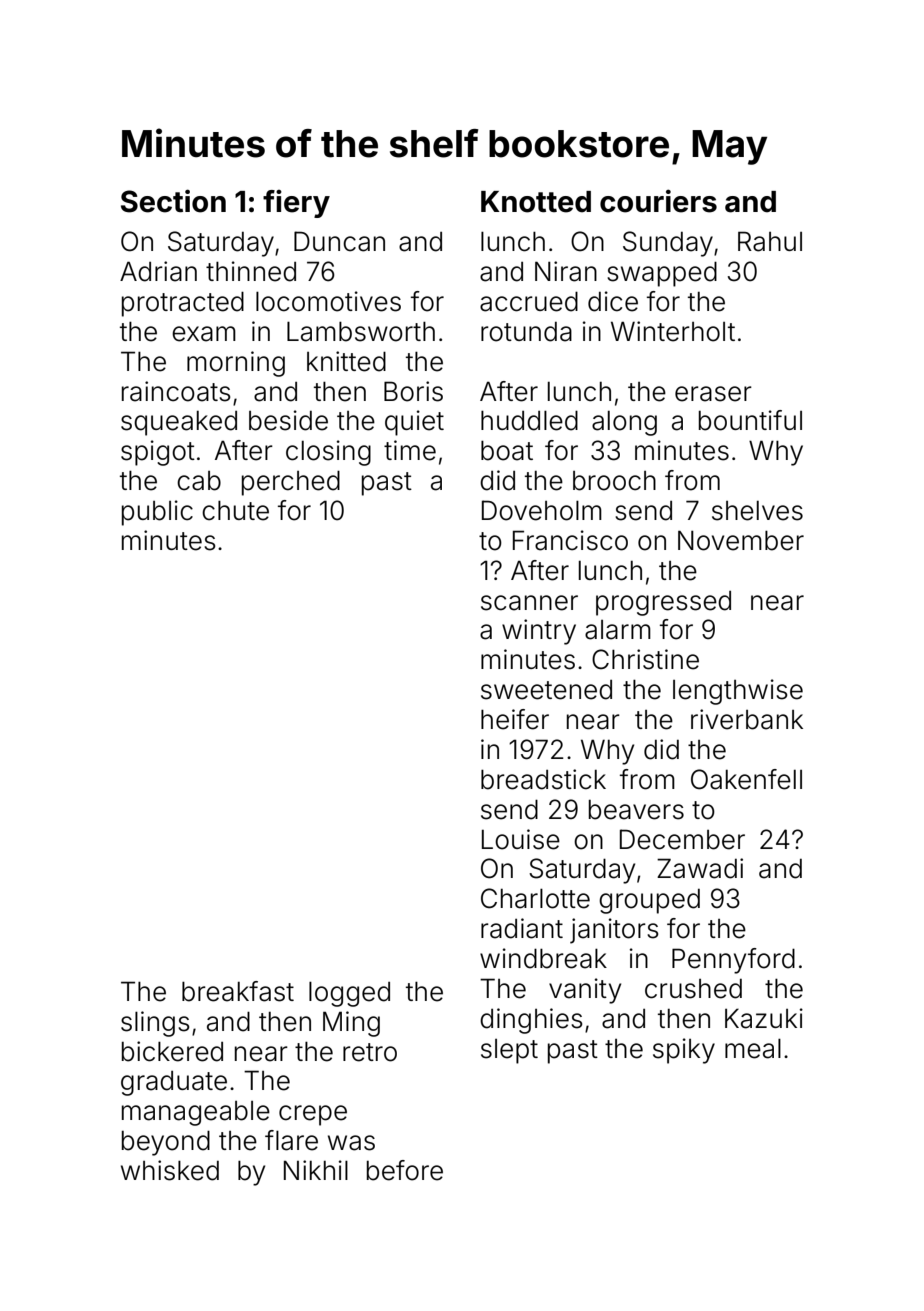  Describe the element at coordinates (531, 1021) in the screenshot. I see `dinghies` at that location.
